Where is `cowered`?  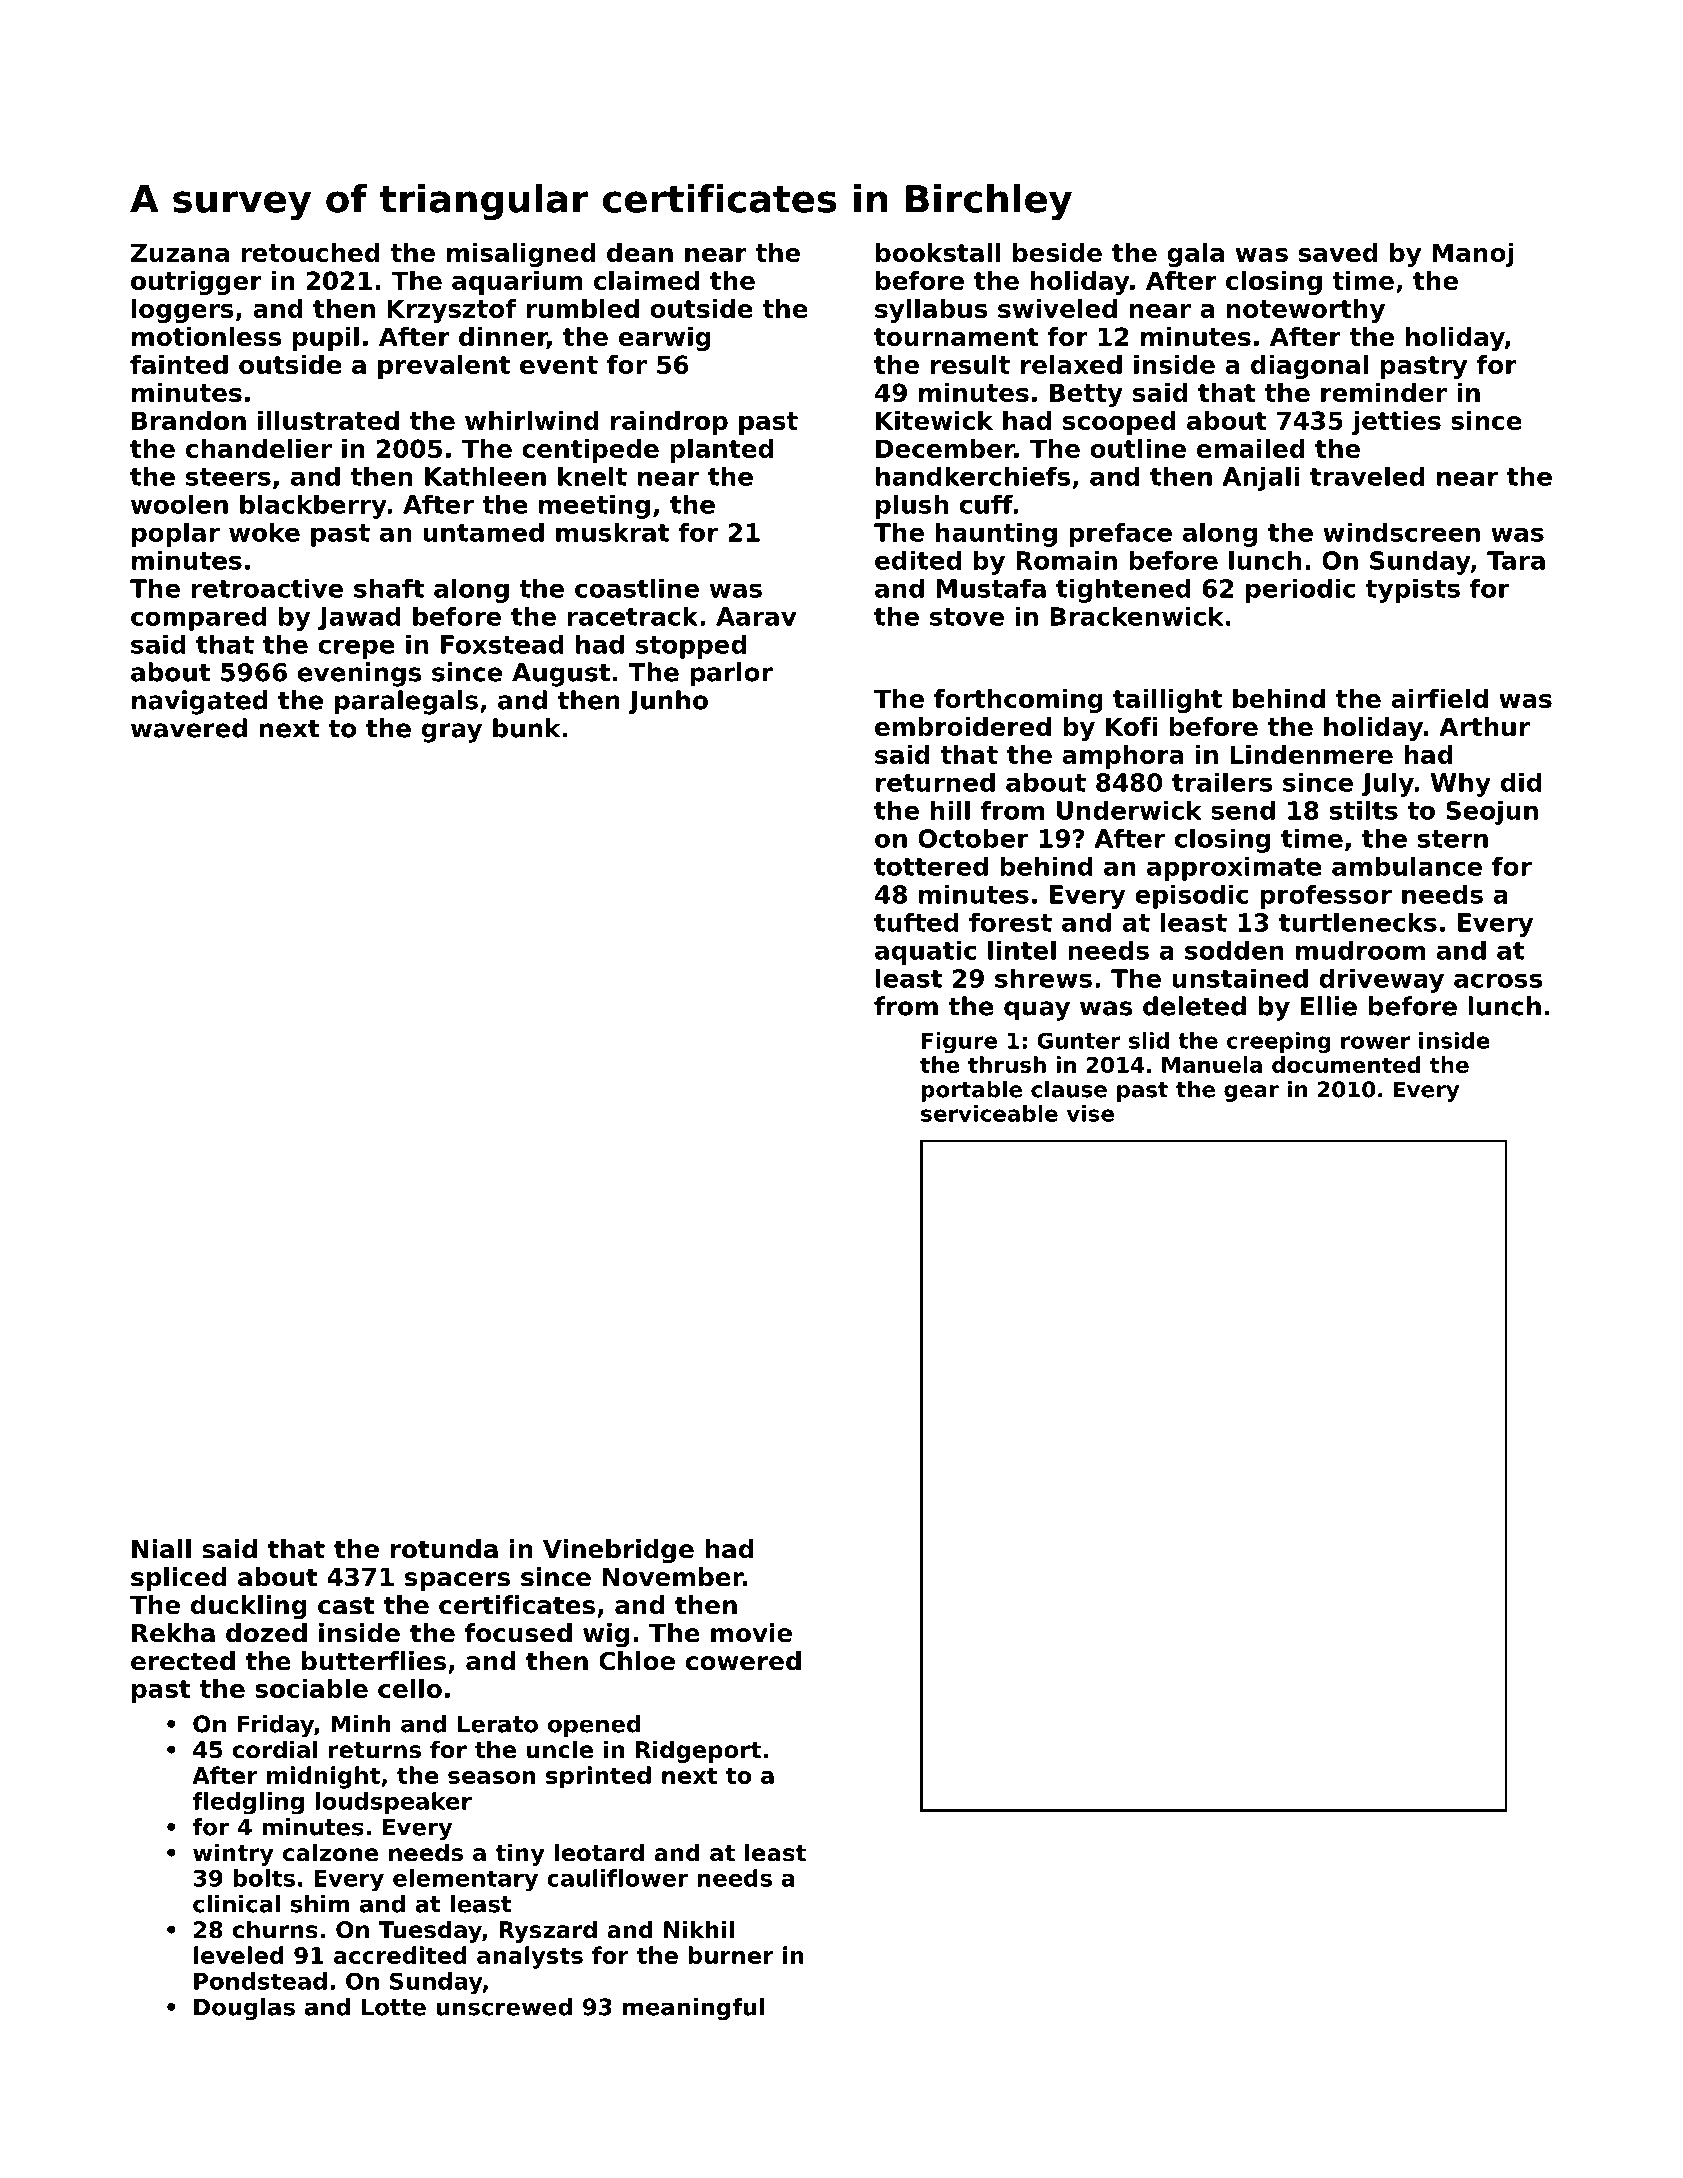 cowered is located at coordinates (743, 1661).
